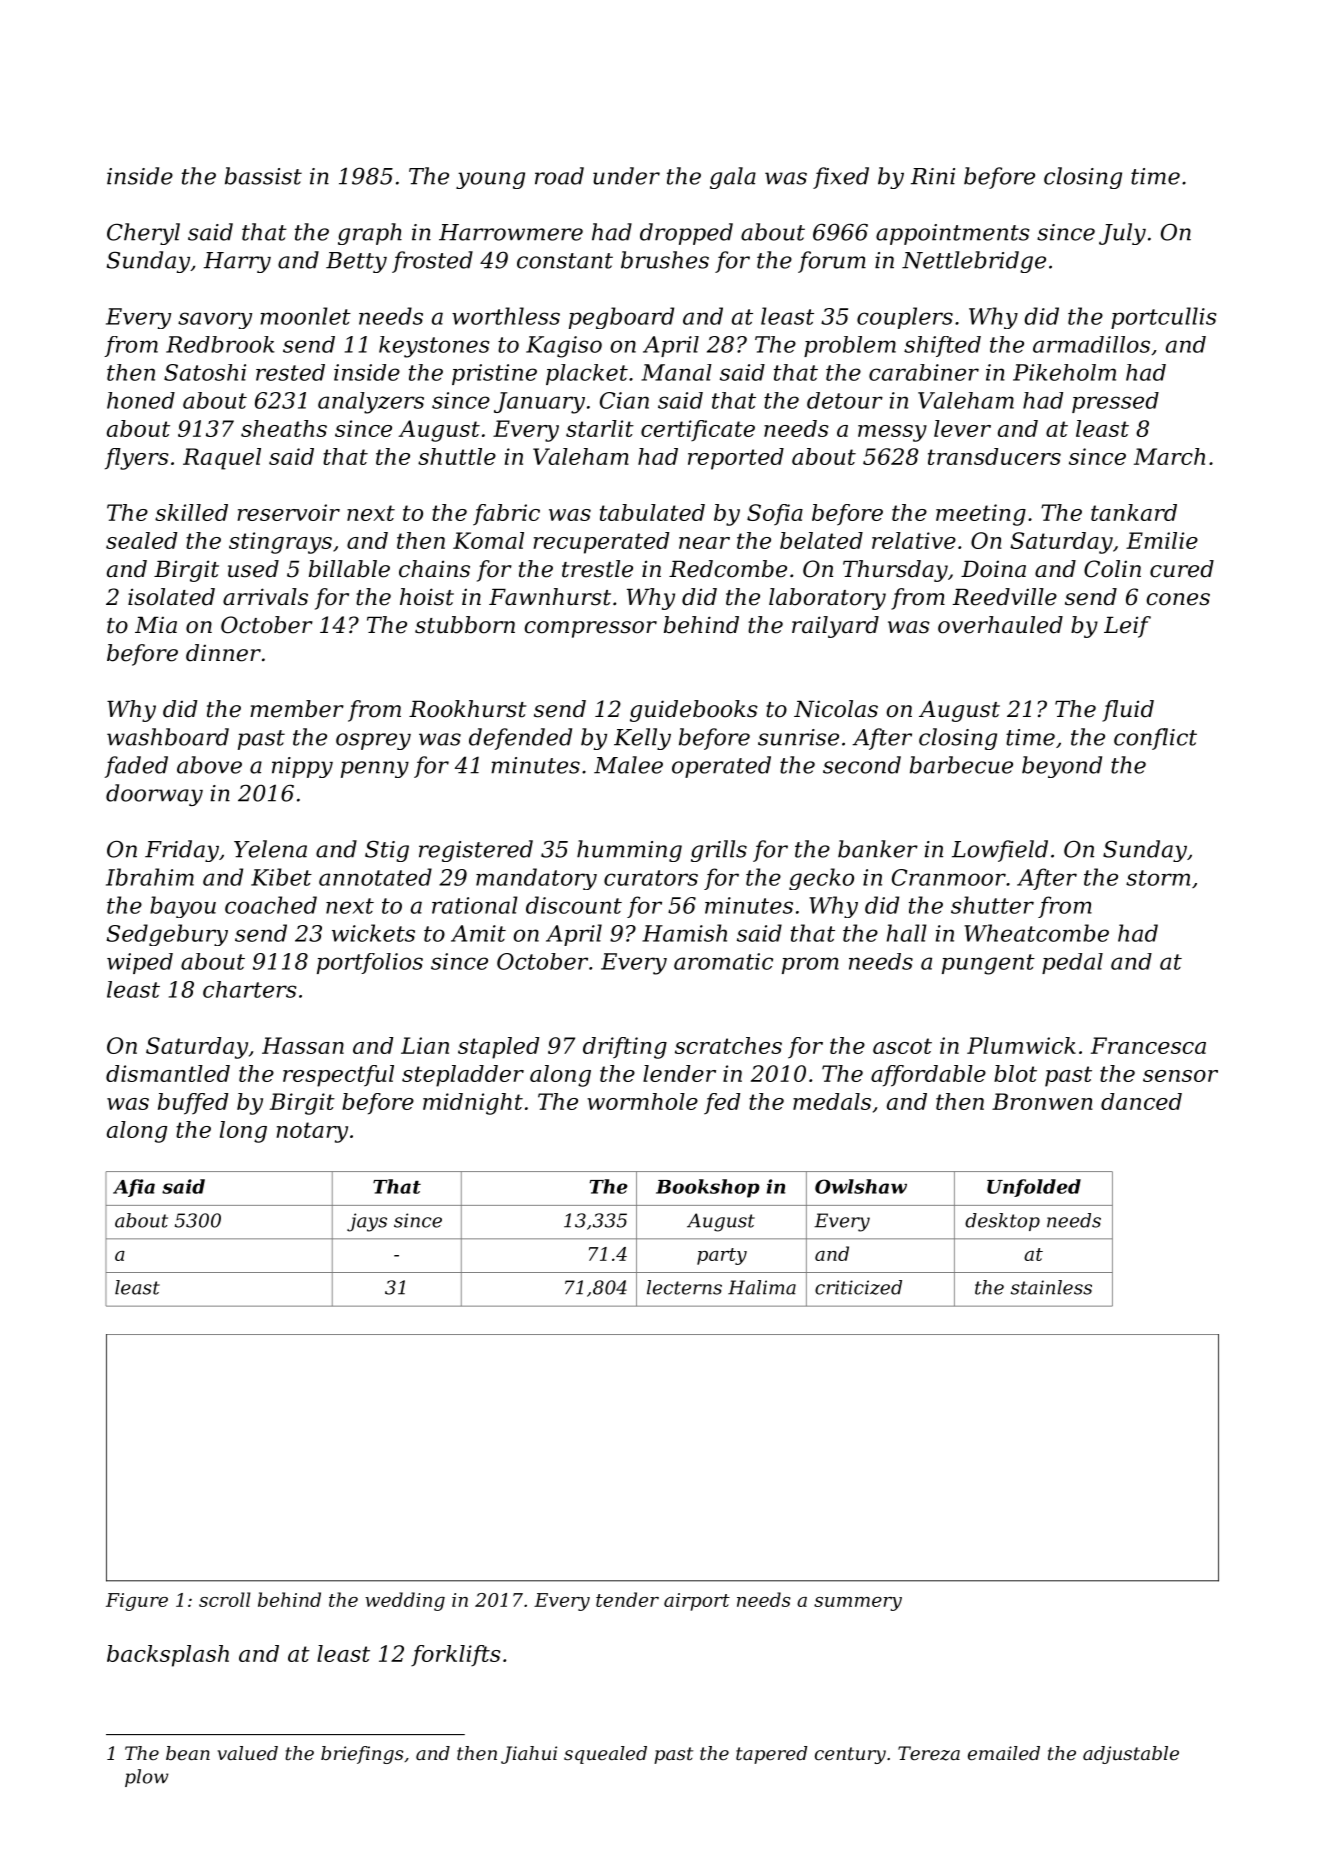 The image size is (1325, 1874). Describe the element at coordinates (147, 1778) in the document. I see `plow` at that location.
